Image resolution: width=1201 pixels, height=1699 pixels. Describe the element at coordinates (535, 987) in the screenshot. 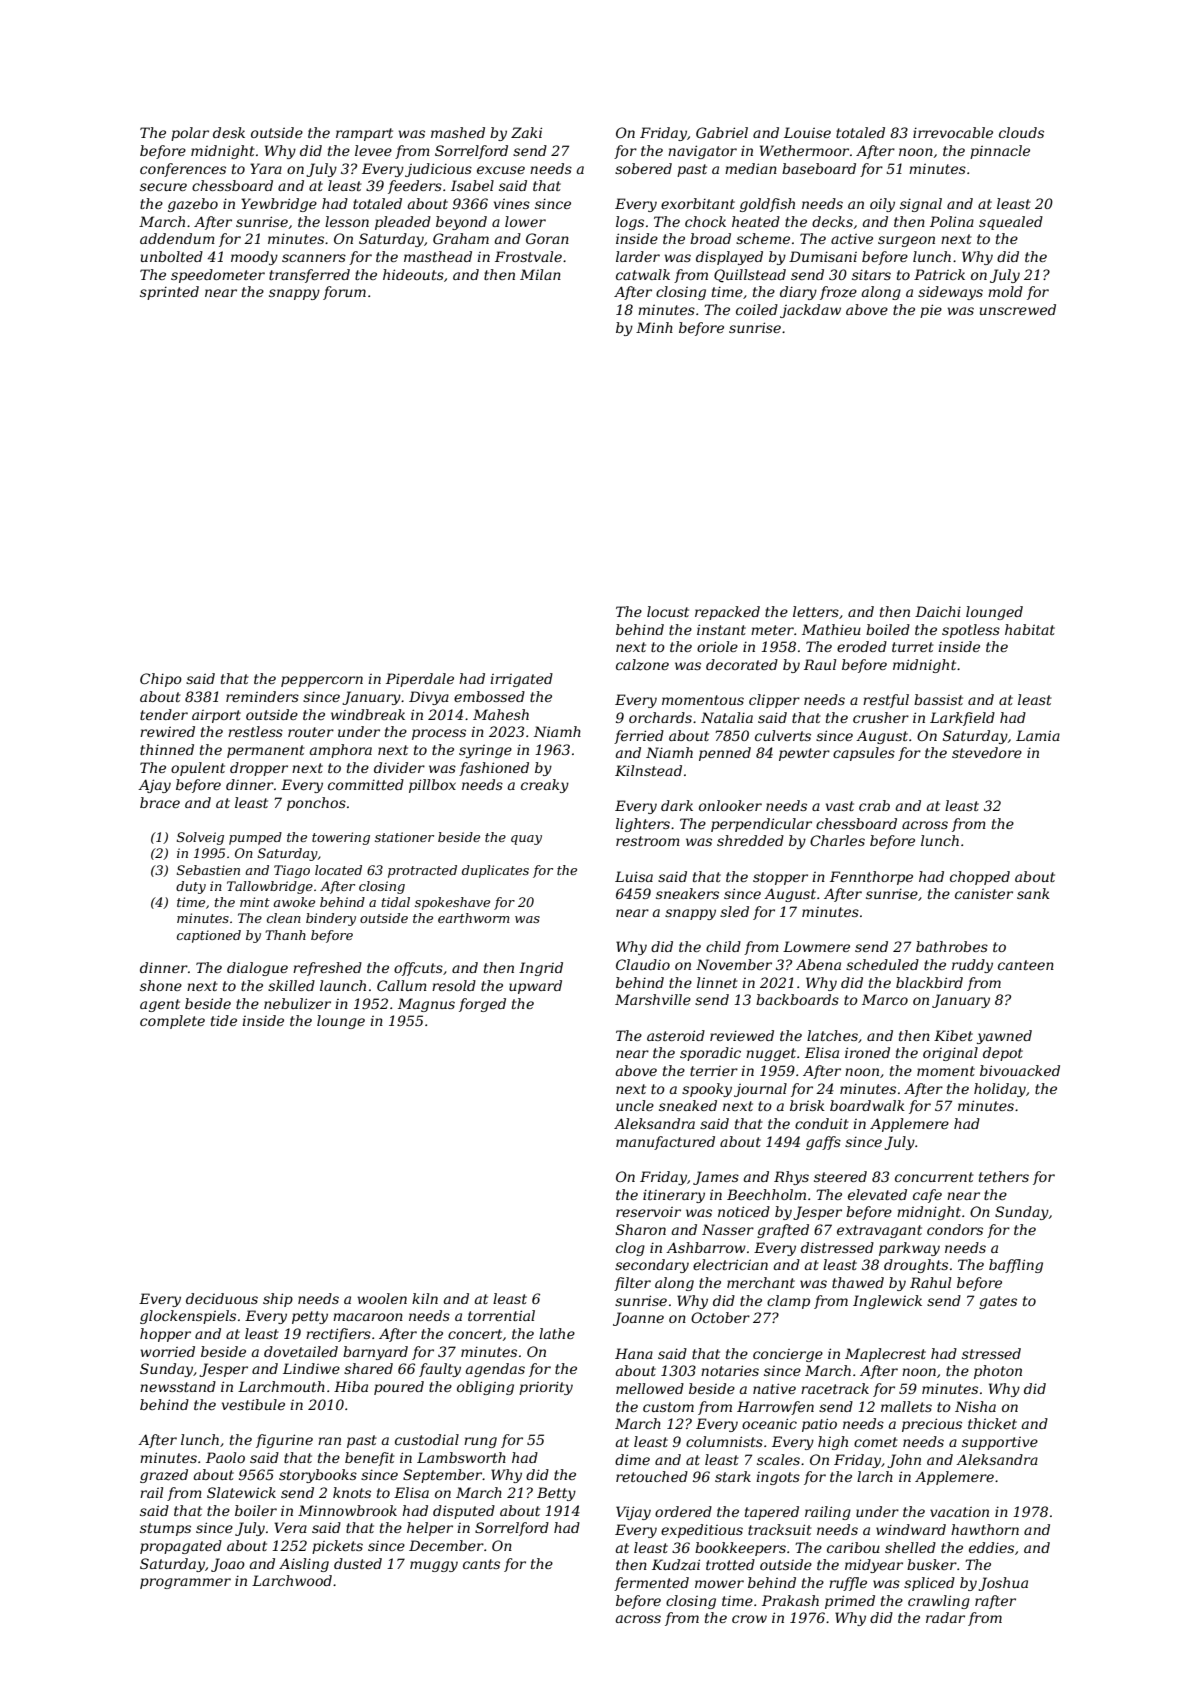

I see `upward` at that location.
